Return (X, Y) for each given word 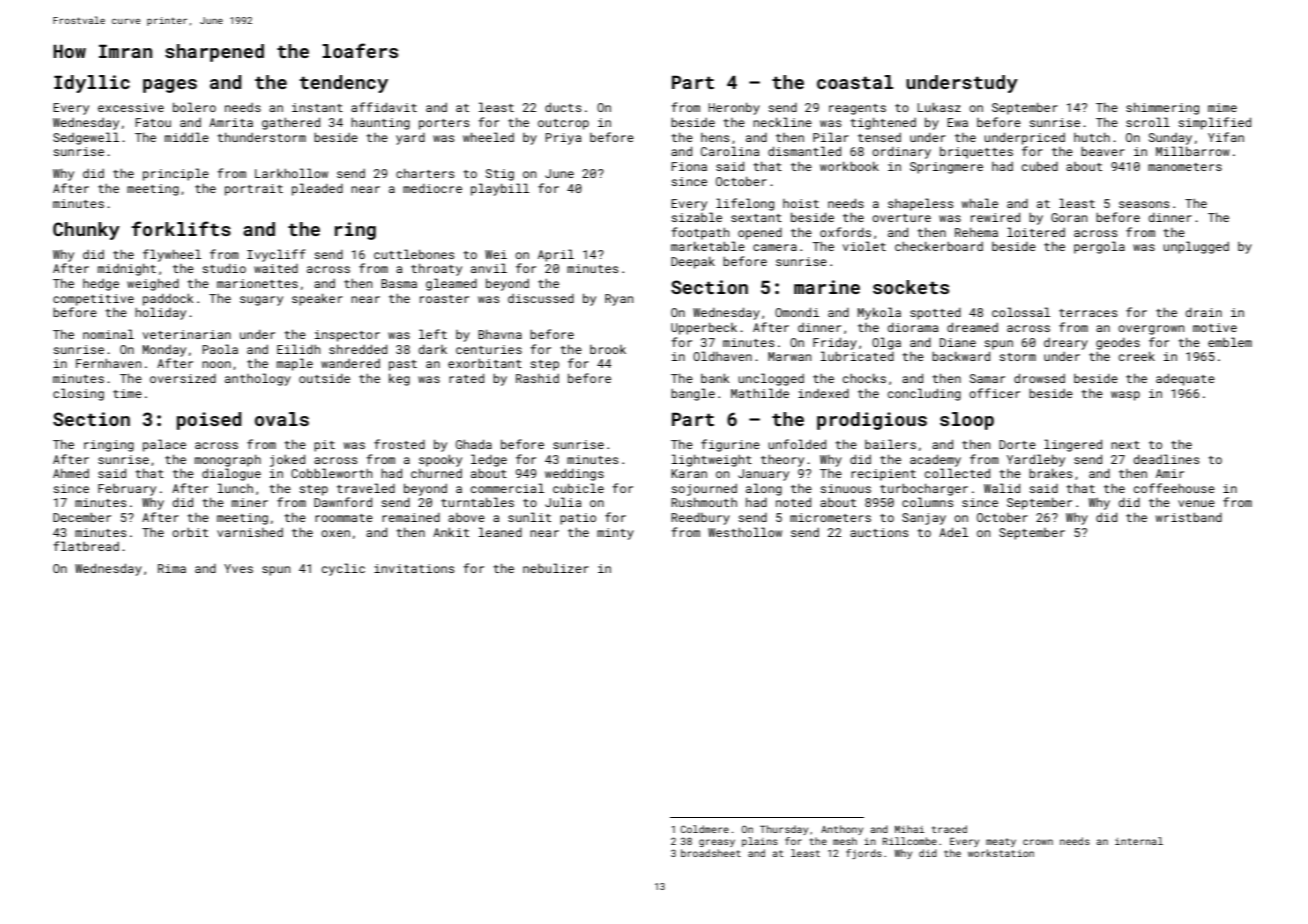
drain (1204, 312)
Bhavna (500, 334)
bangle (693, 394)
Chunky (86, 231)
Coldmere (705, 829)
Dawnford (343, 502)
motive (1215, 327)
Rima (172, 568)
